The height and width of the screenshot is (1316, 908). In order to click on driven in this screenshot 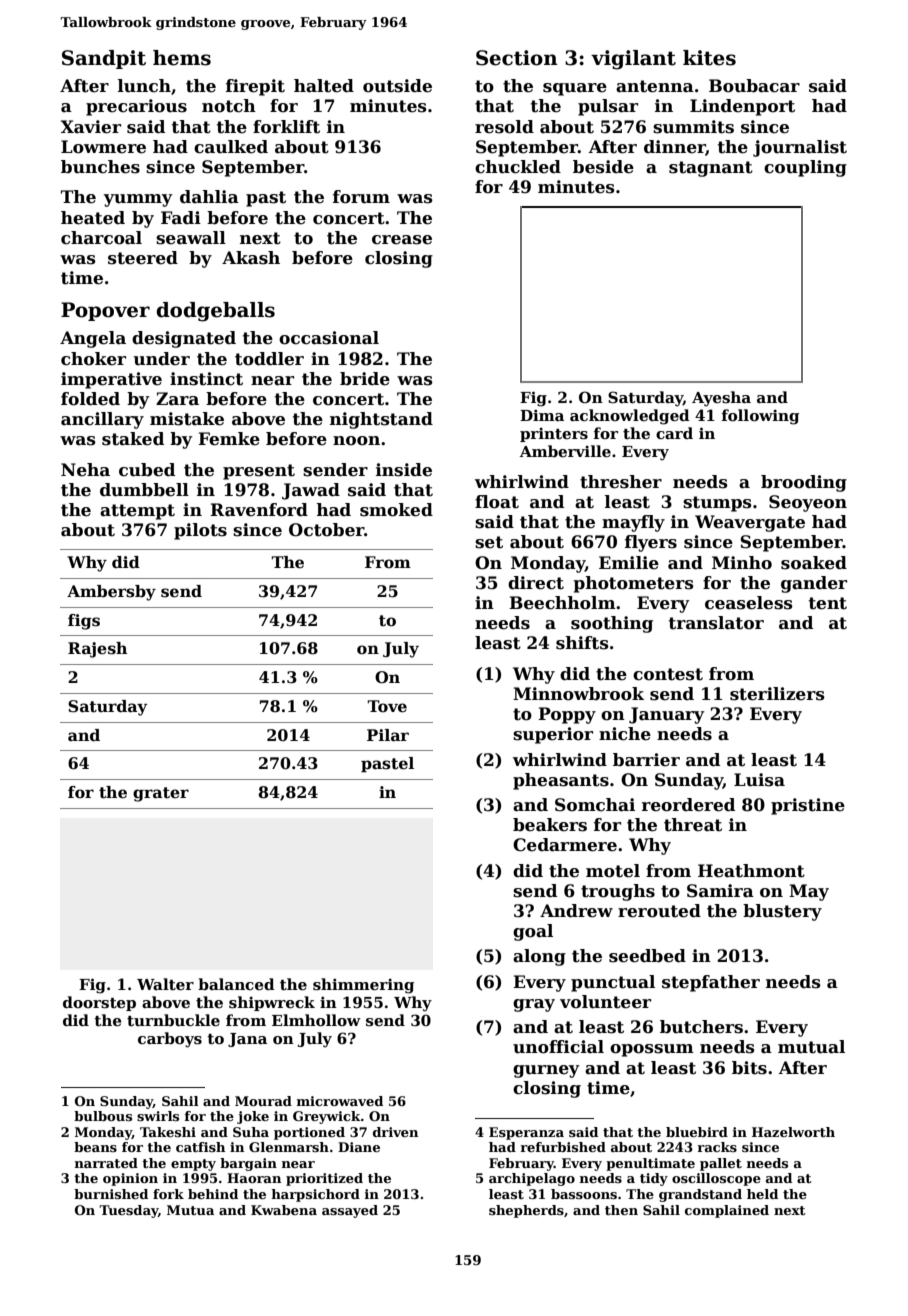, I will do `click(395, 1132)`.
